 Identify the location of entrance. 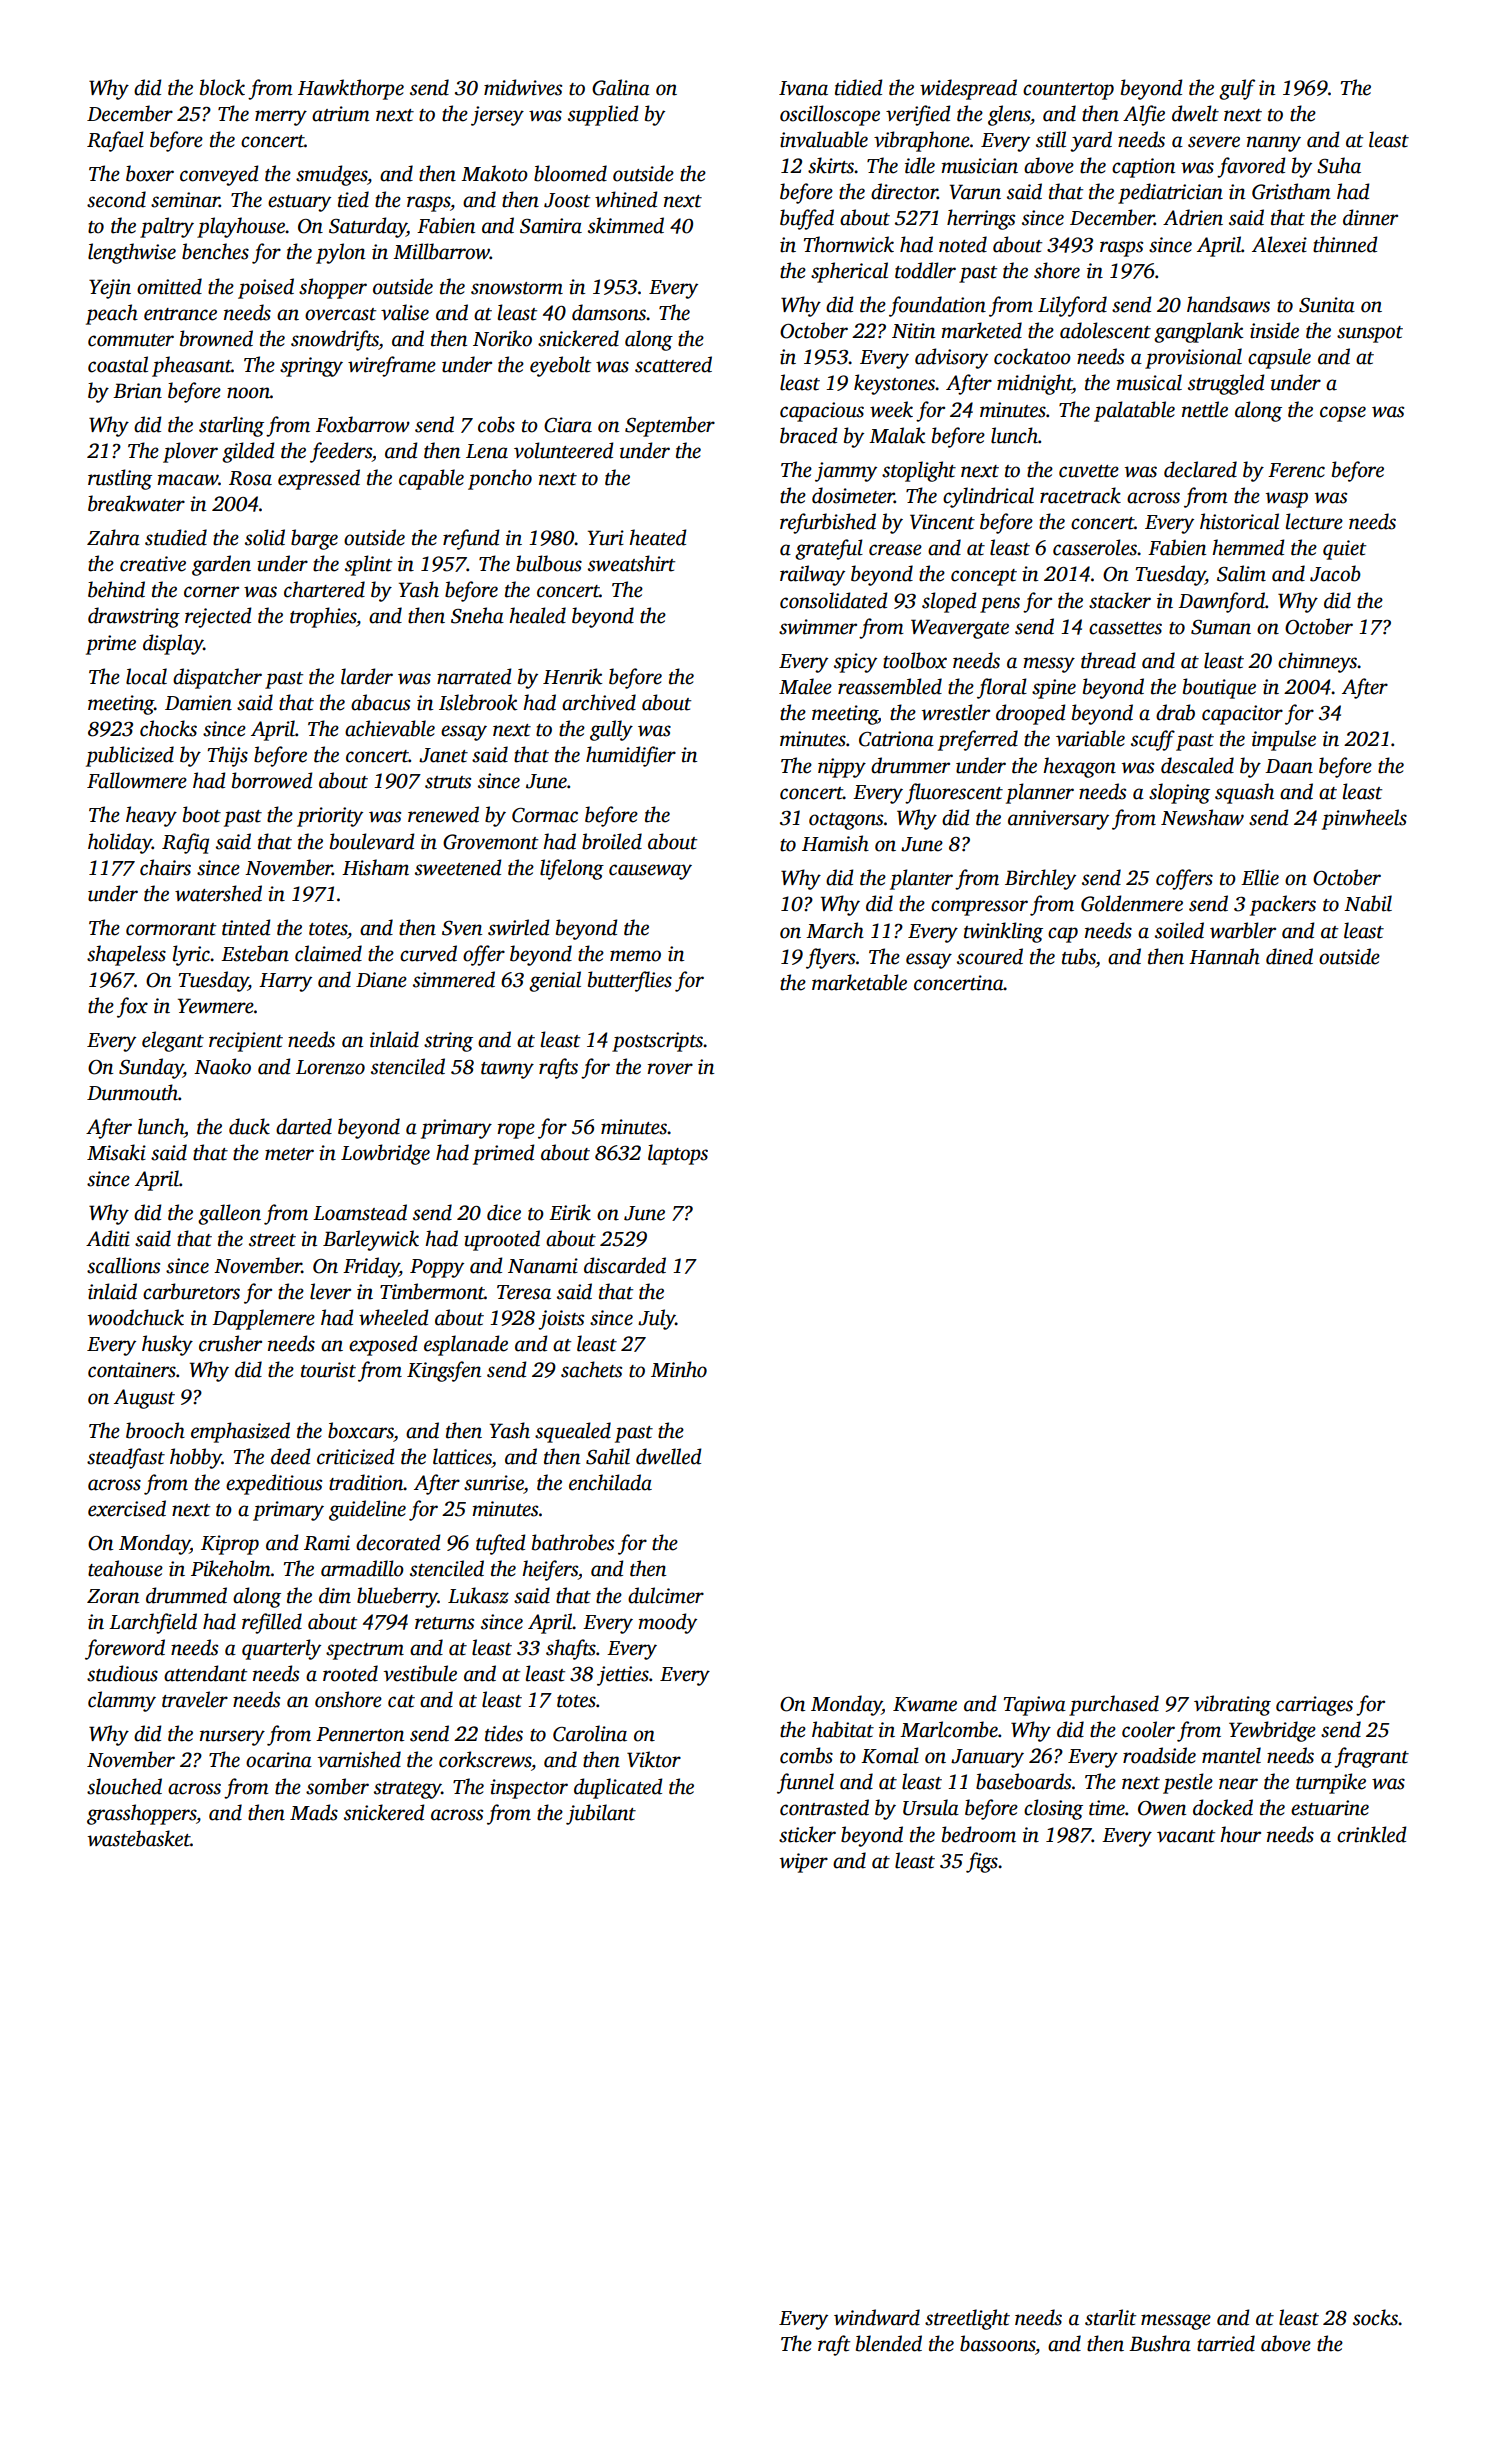
(180, 314).
